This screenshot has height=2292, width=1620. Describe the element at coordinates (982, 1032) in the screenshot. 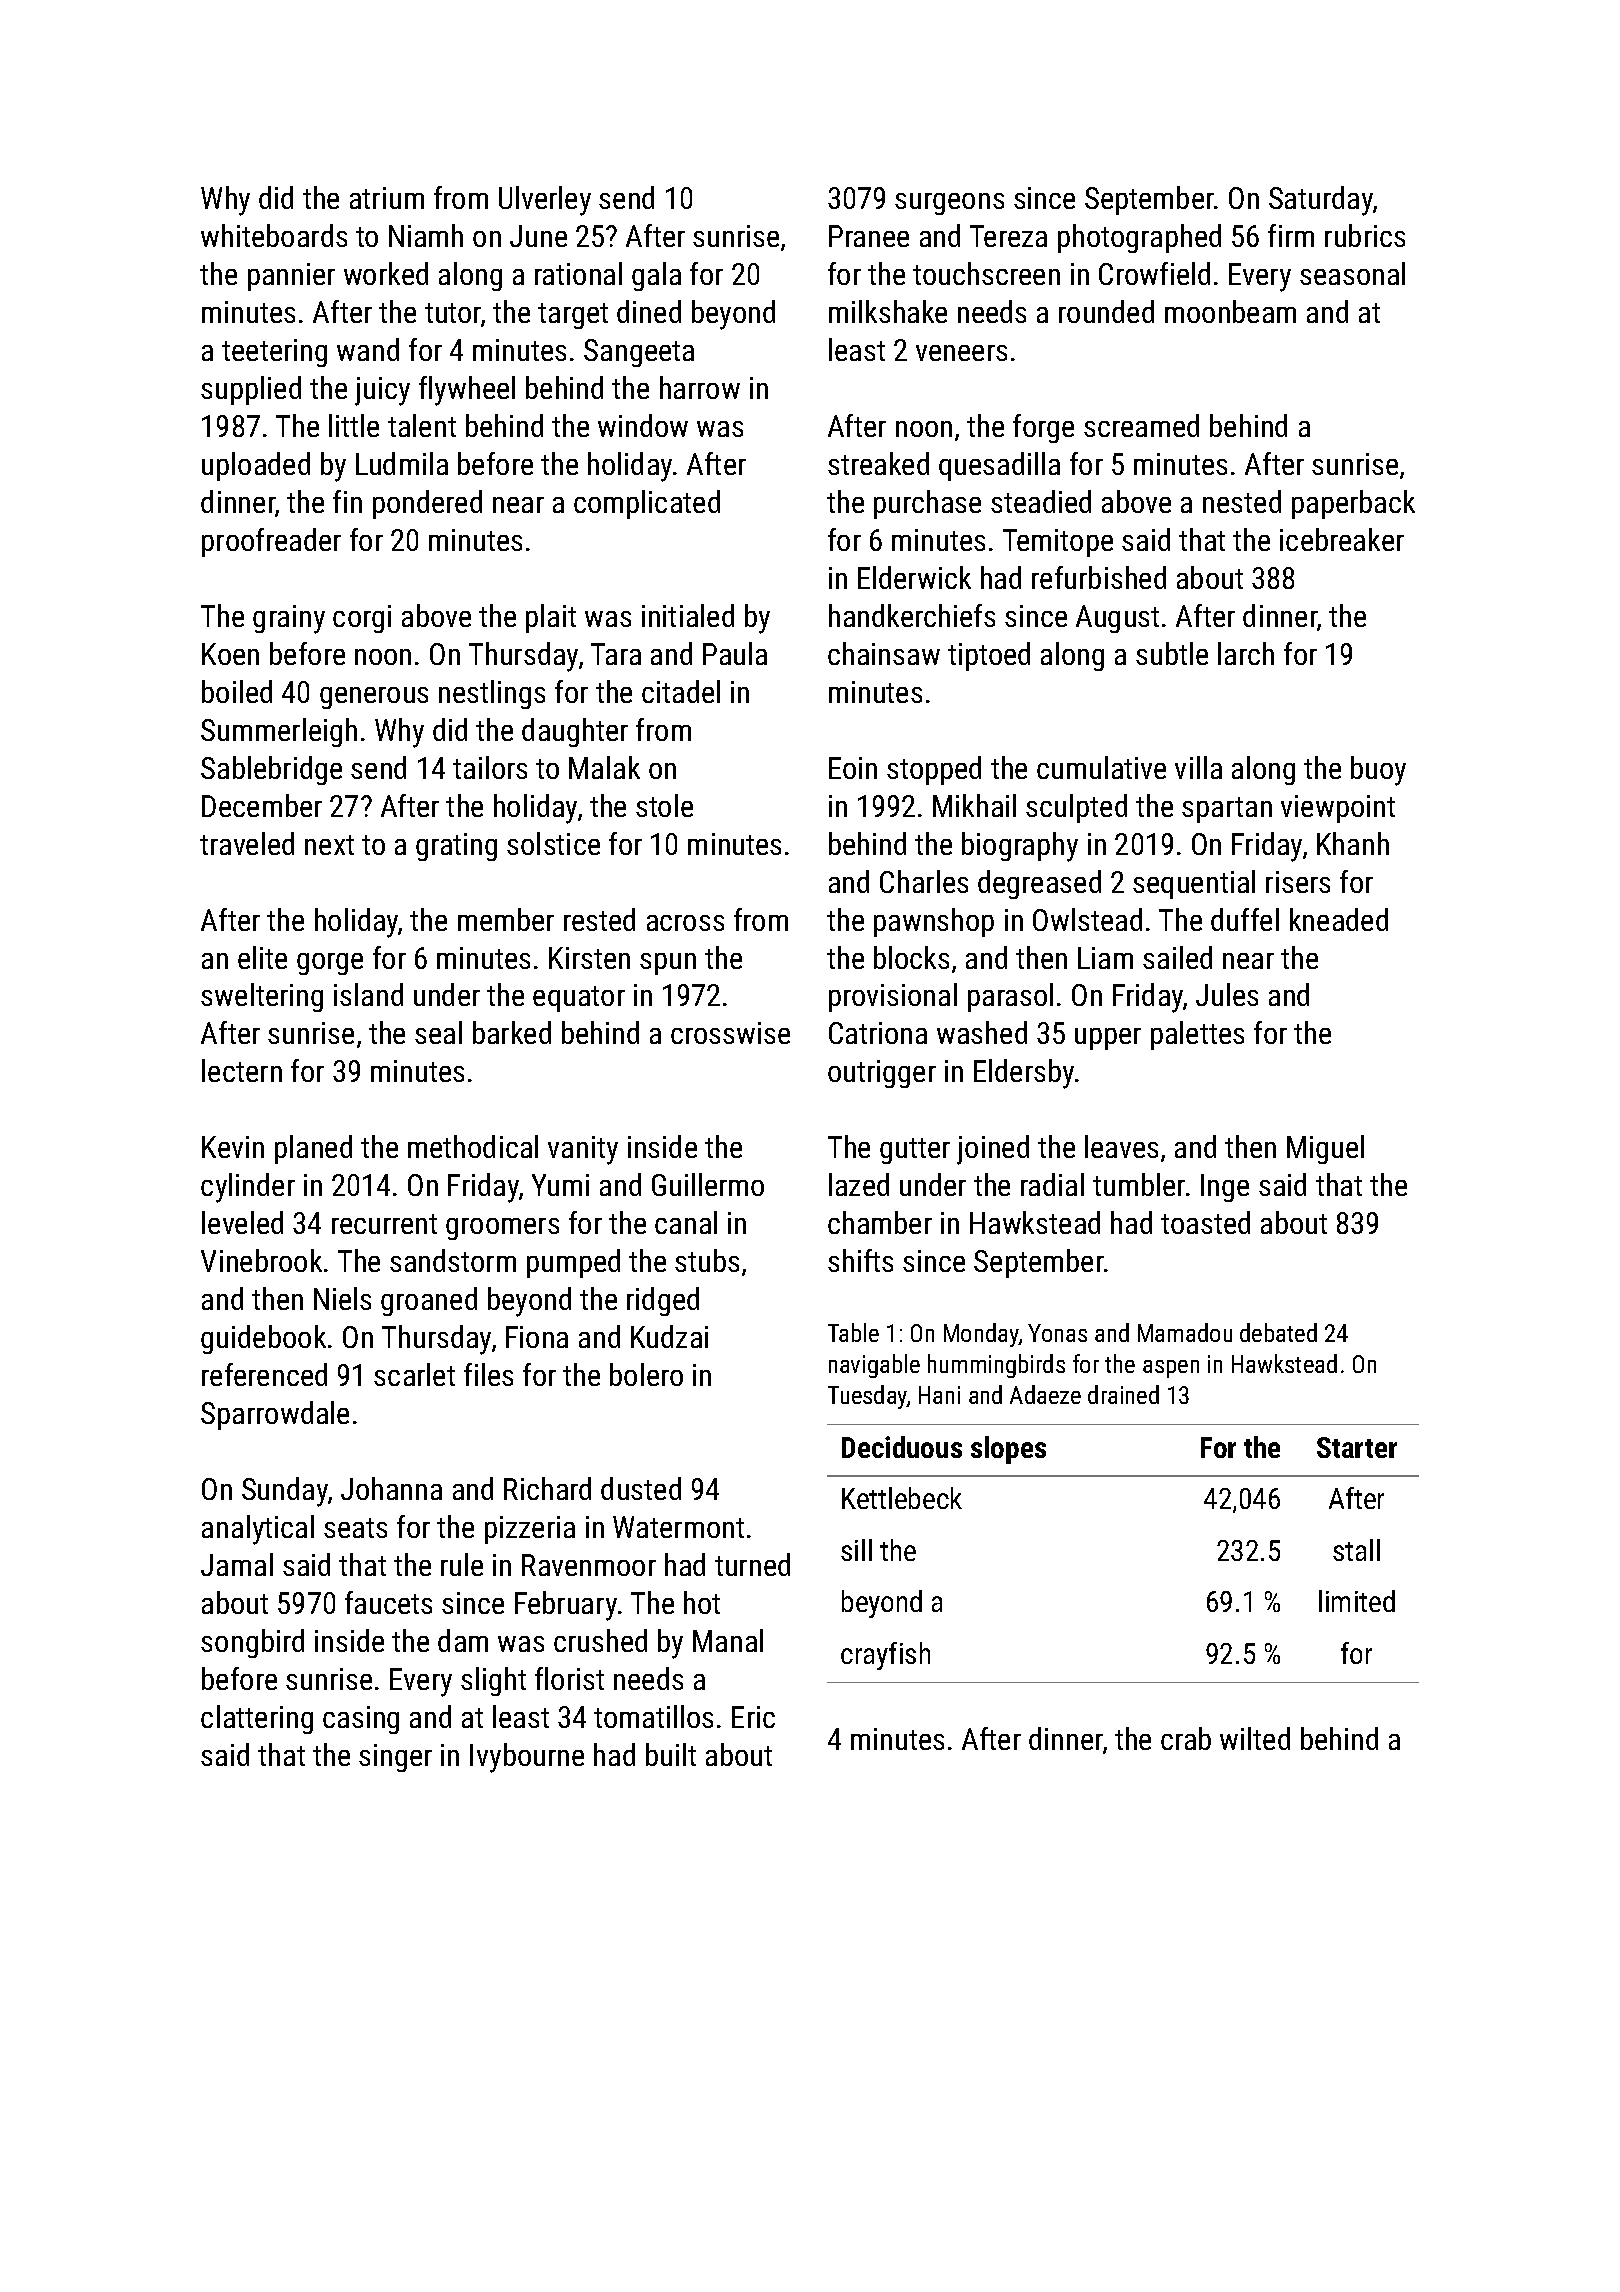

I see `washed` at that location.
